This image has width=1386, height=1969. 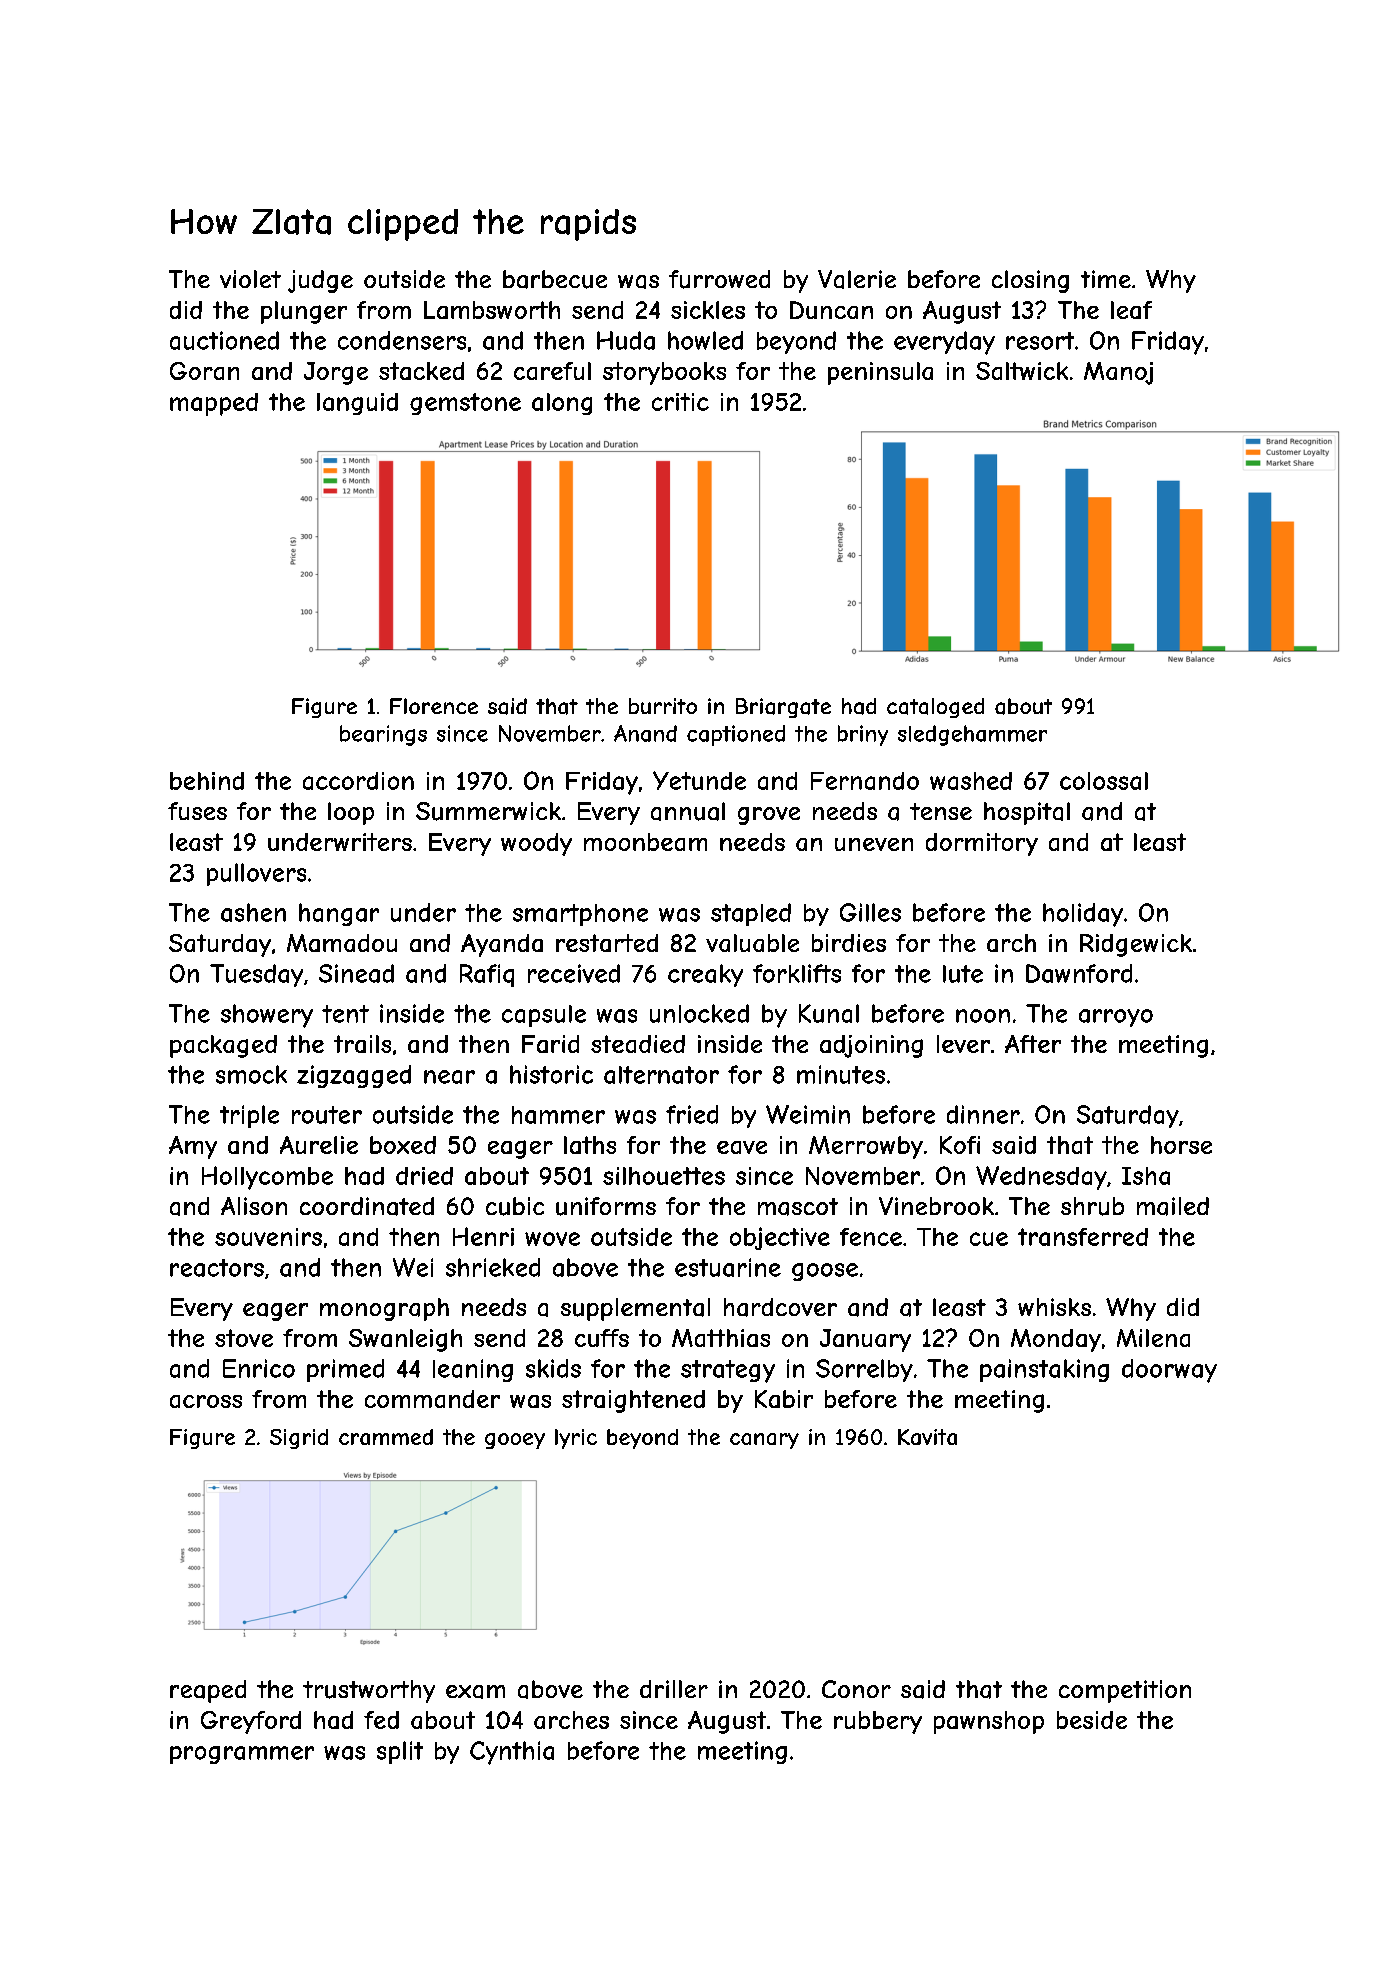 I want to click on historic, so click(x=551, y=1074).
